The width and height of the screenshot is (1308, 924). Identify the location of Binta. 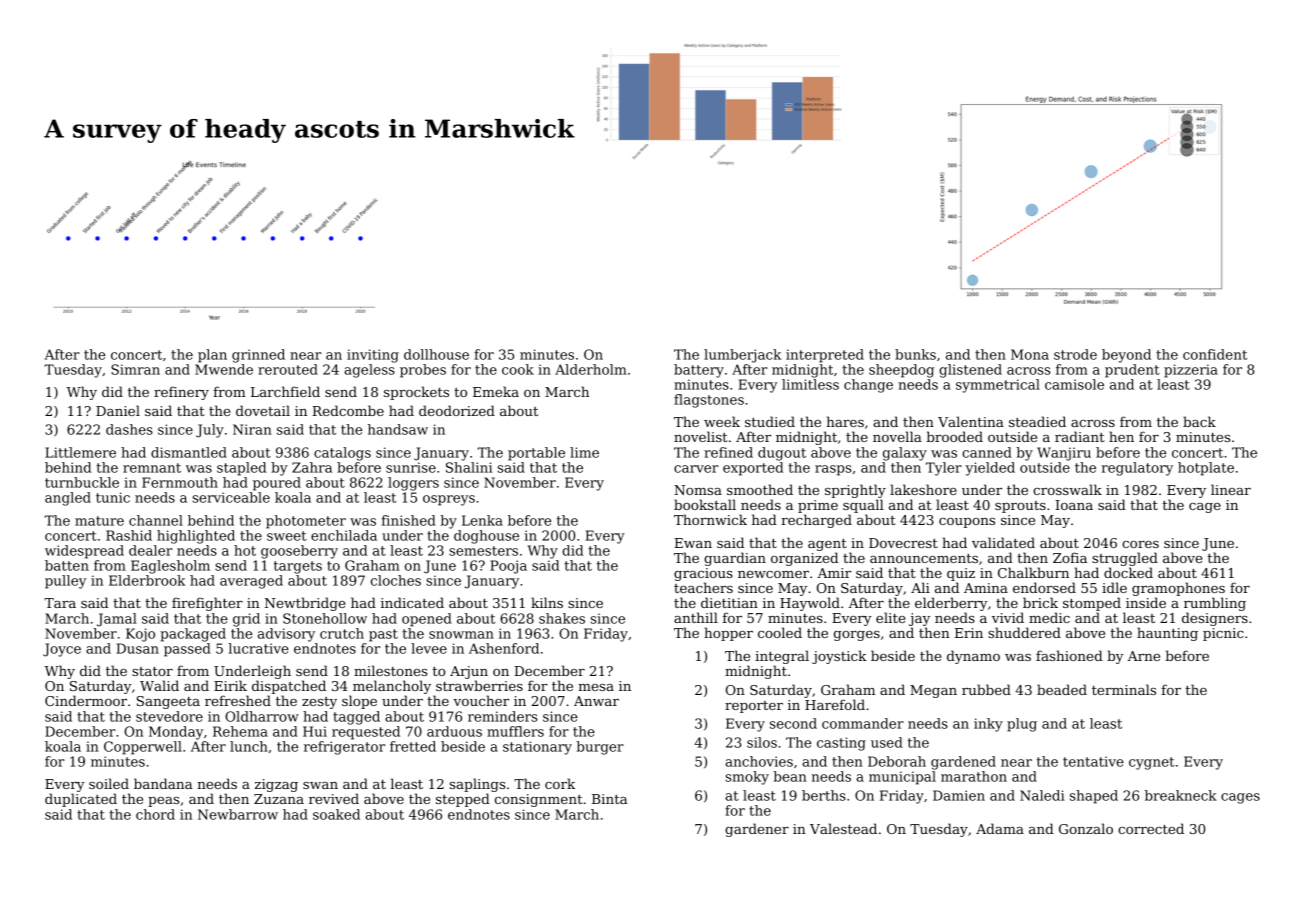
(609, 799).
